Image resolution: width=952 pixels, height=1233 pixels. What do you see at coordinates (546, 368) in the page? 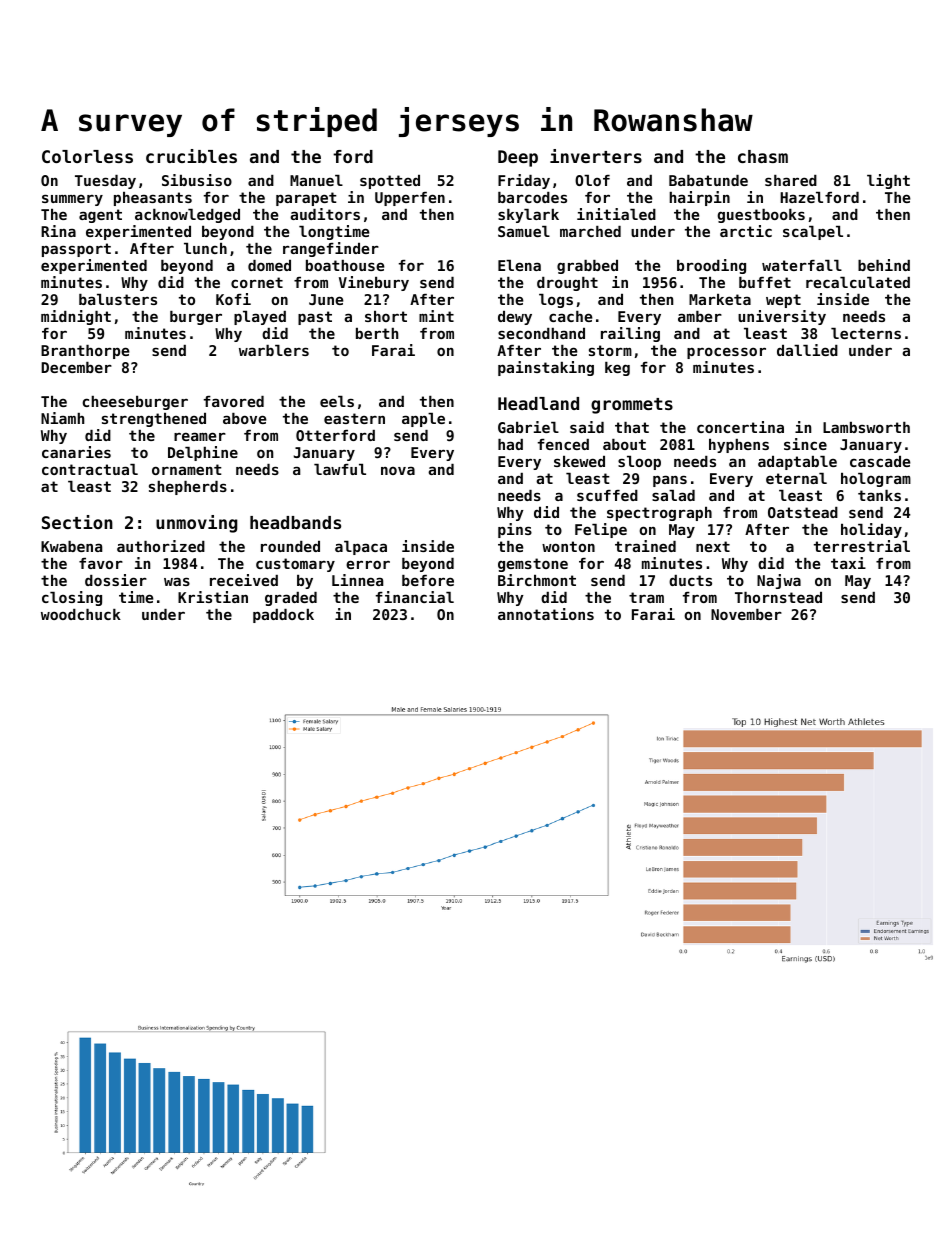
I see `painstaking` at bounding box center [546, 368].
